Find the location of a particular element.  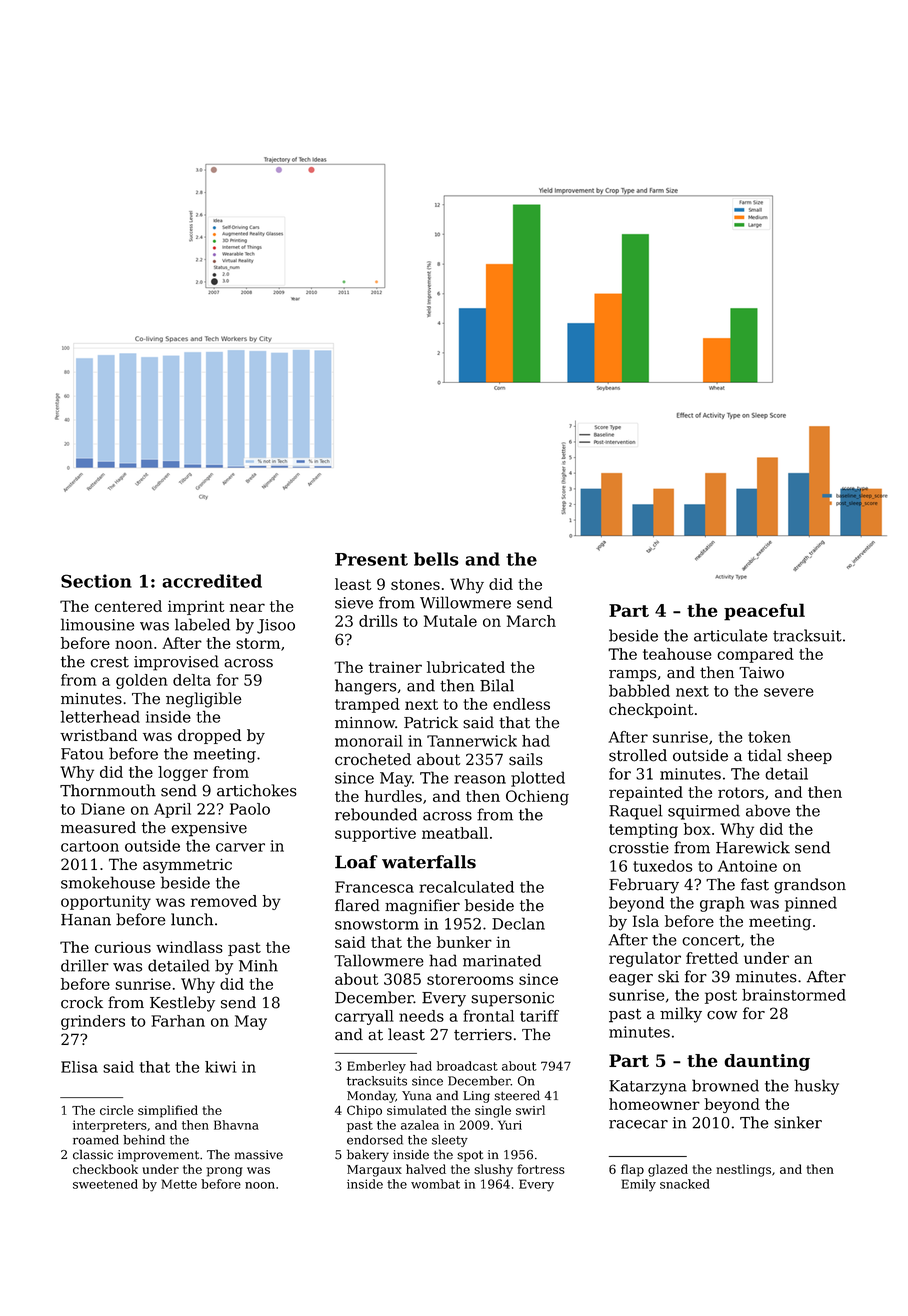

Declan is located at coordinates (518, 923).
